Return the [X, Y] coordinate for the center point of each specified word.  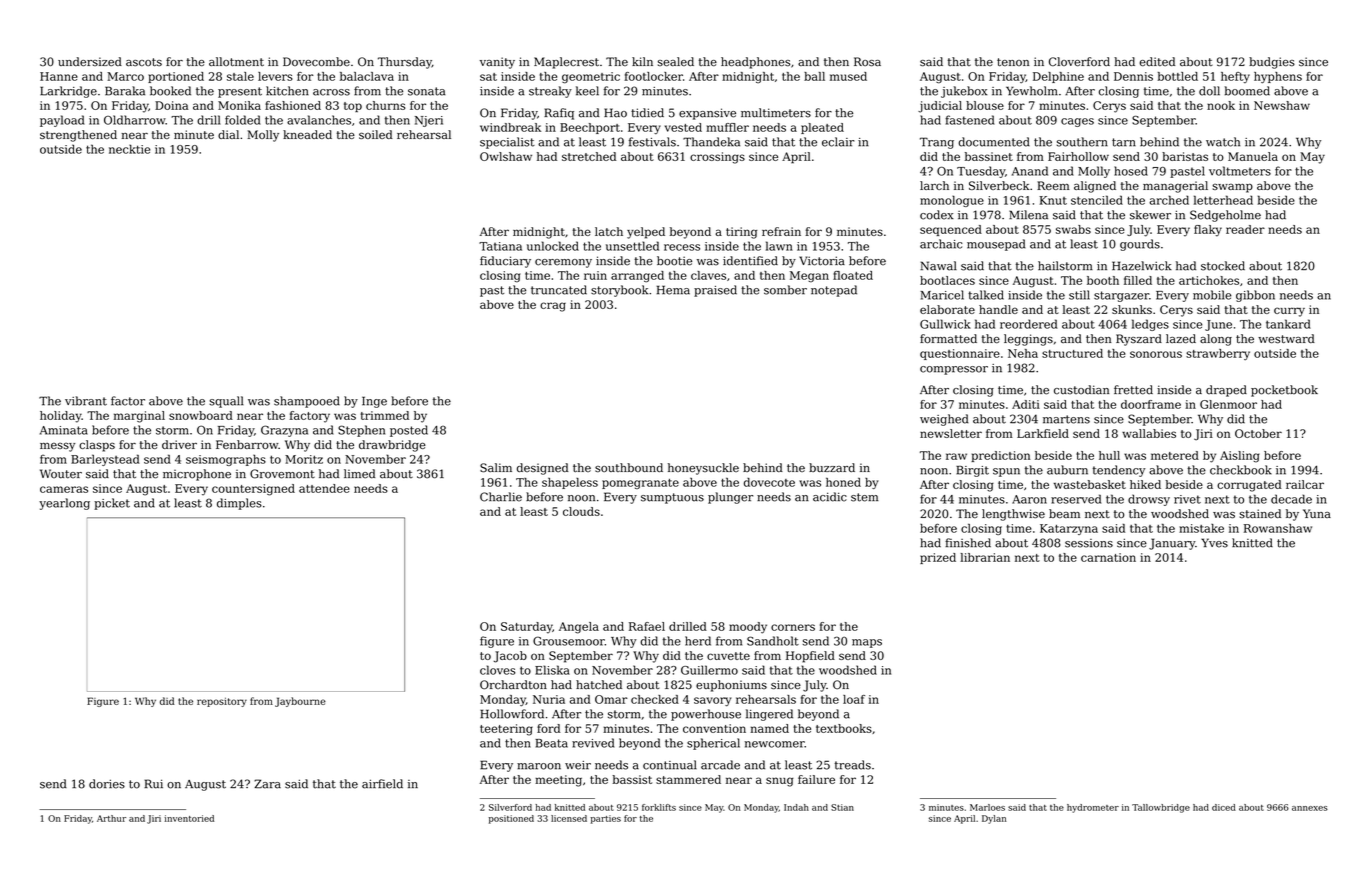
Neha [1023, 353]
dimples [239, 504]
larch [934, 185]
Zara [267, 784]
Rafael [647, 626]
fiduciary [505, 262]
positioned [511, 819]
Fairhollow [1078, 156]
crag [553, 307]
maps [867, 643]
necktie [129, 149]
